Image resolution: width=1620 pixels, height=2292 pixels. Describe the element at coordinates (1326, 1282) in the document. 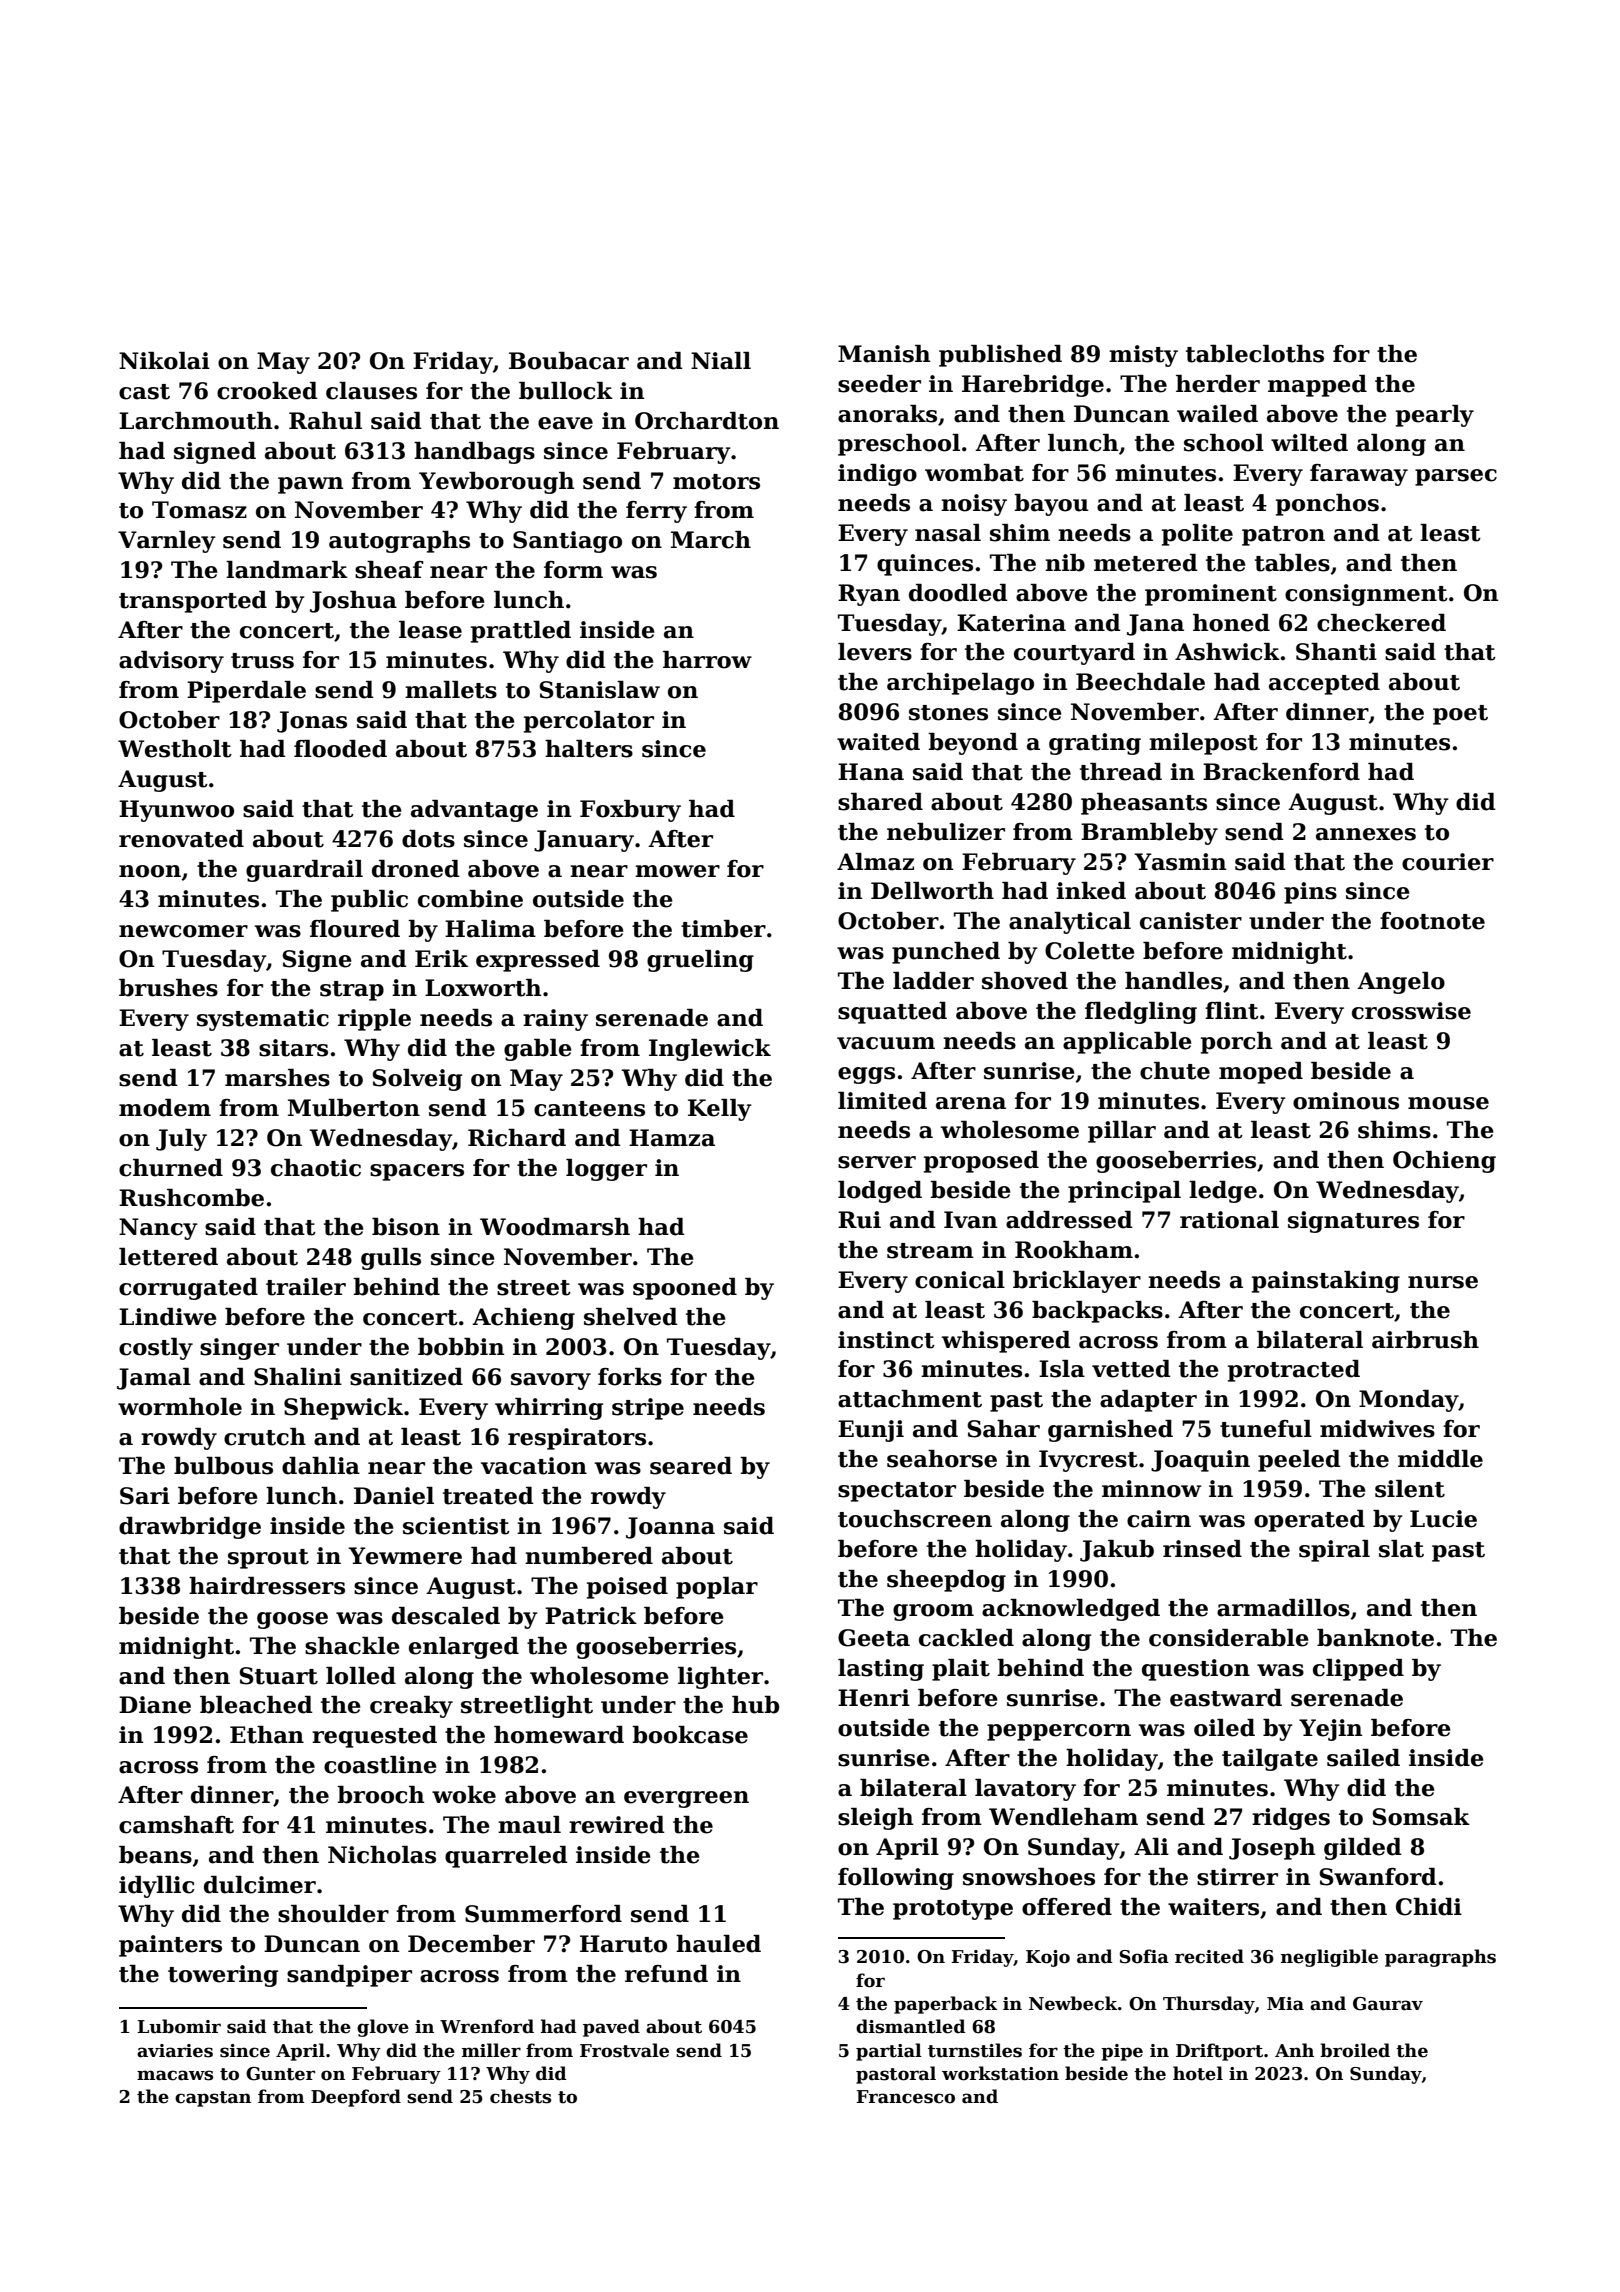

I see `painstaking` at that location.
